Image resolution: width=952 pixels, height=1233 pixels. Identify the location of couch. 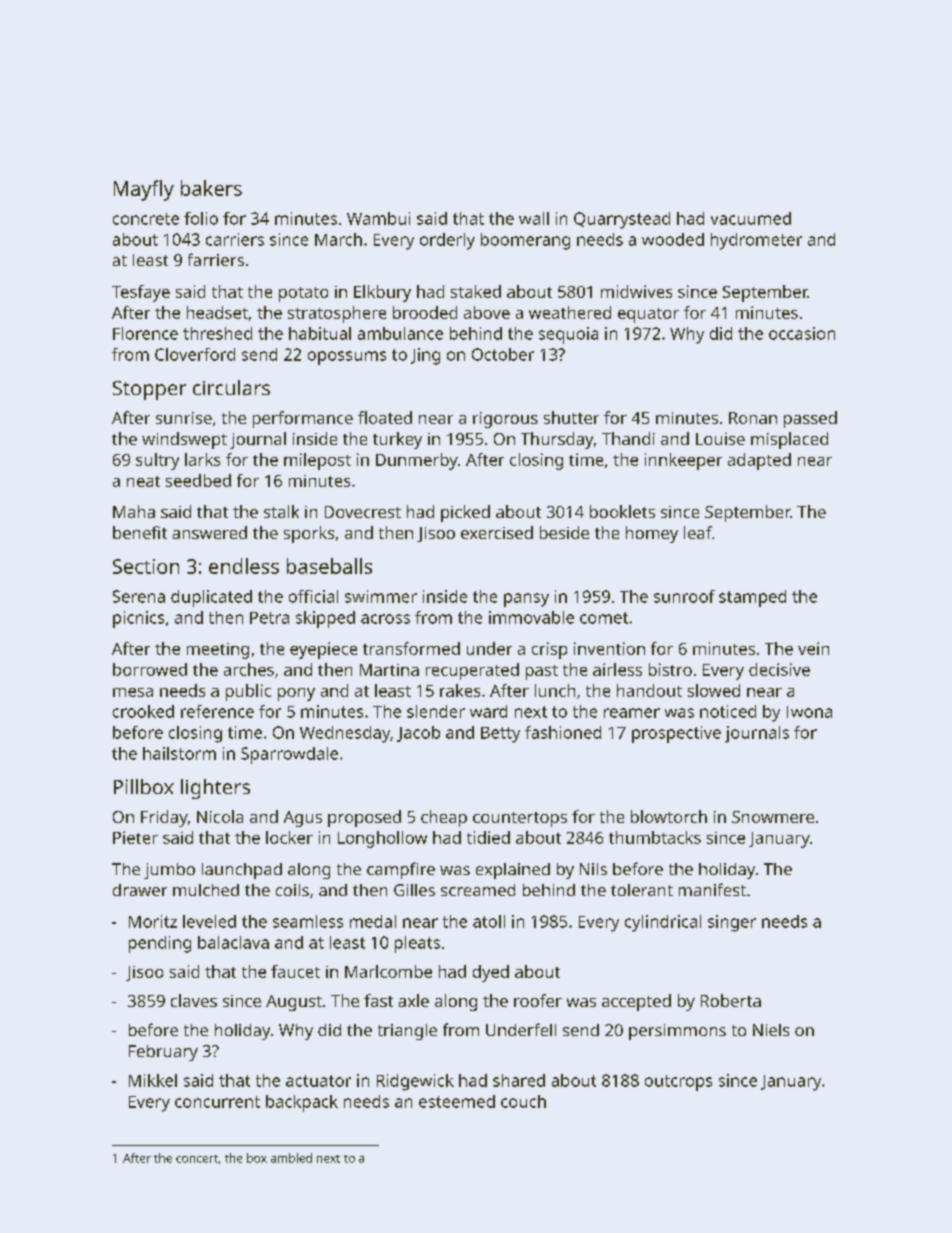
(523, 1101).
